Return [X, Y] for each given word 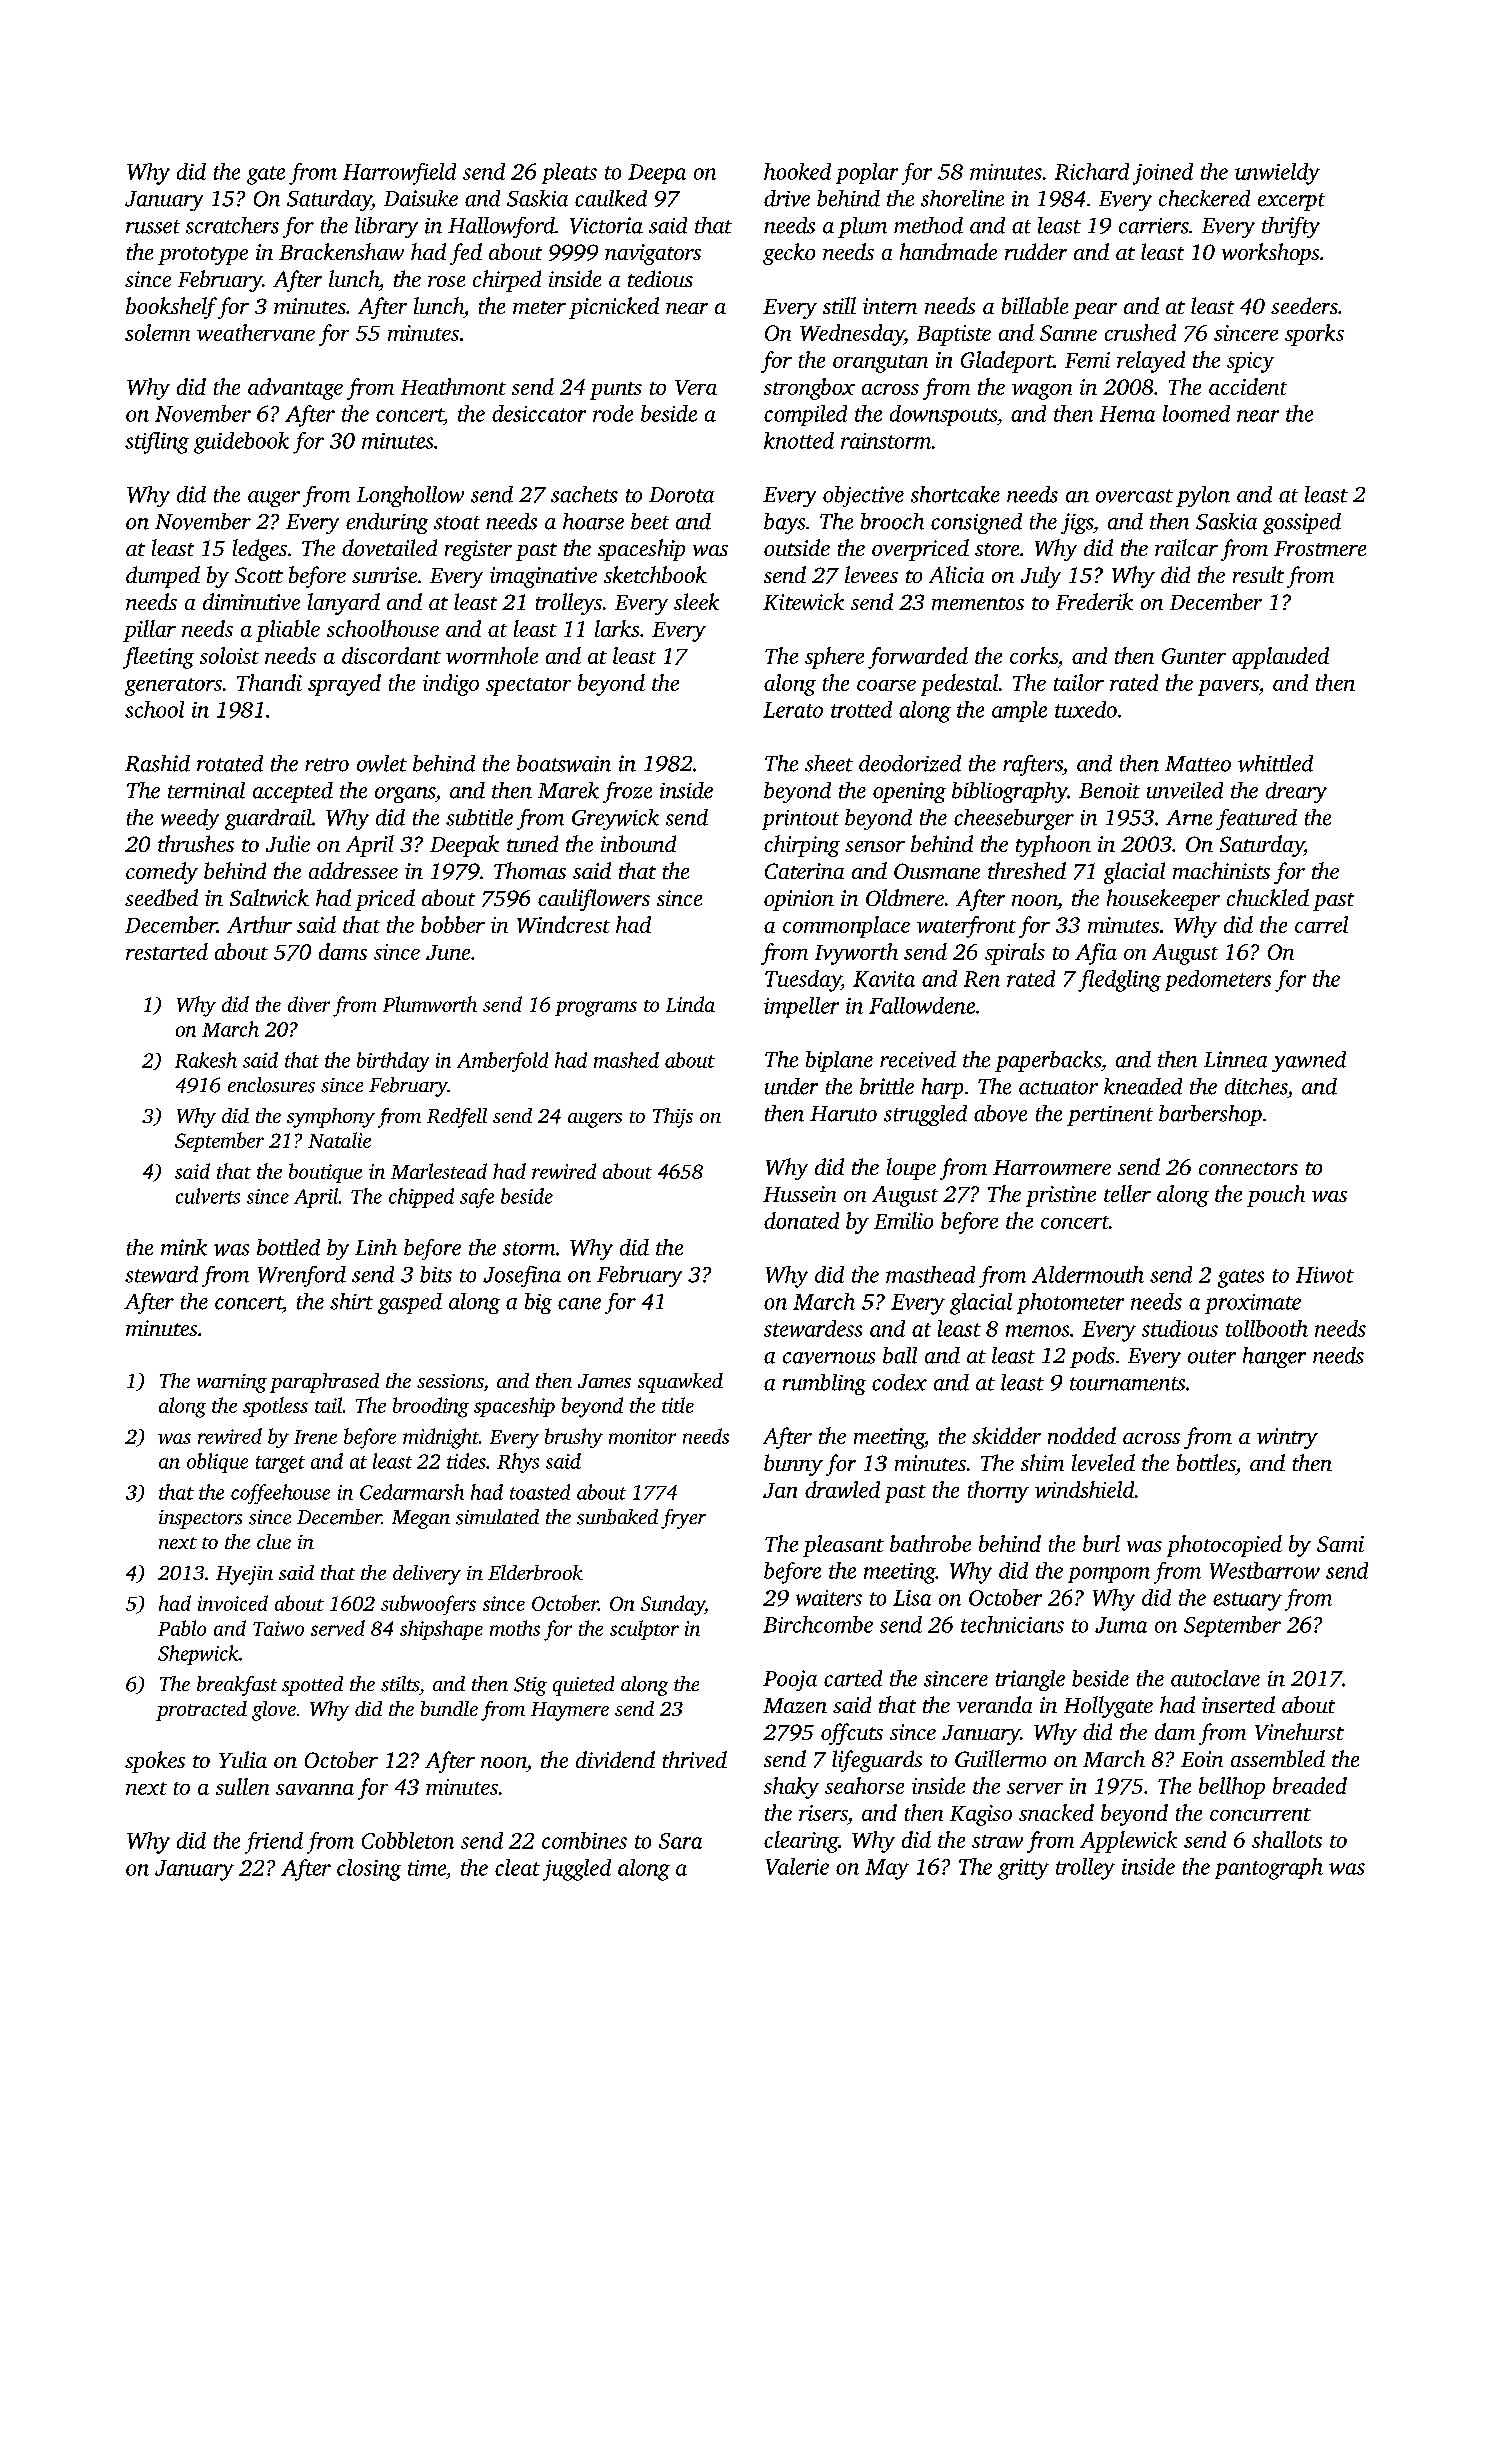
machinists [1221, 870]
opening [909, 792]
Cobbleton [408, 1840]
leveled [1103, 1462]
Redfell [457, 1118]
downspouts [943, 415]
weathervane [256, 332]
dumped [163, 577]
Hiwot [1325, 1275]
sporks [1314, 335]
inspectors [200, 1519]
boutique [325, 1173]
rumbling [824, 1384]
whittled [1275, 763]
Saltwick [269, 897]
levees [871, 574]
